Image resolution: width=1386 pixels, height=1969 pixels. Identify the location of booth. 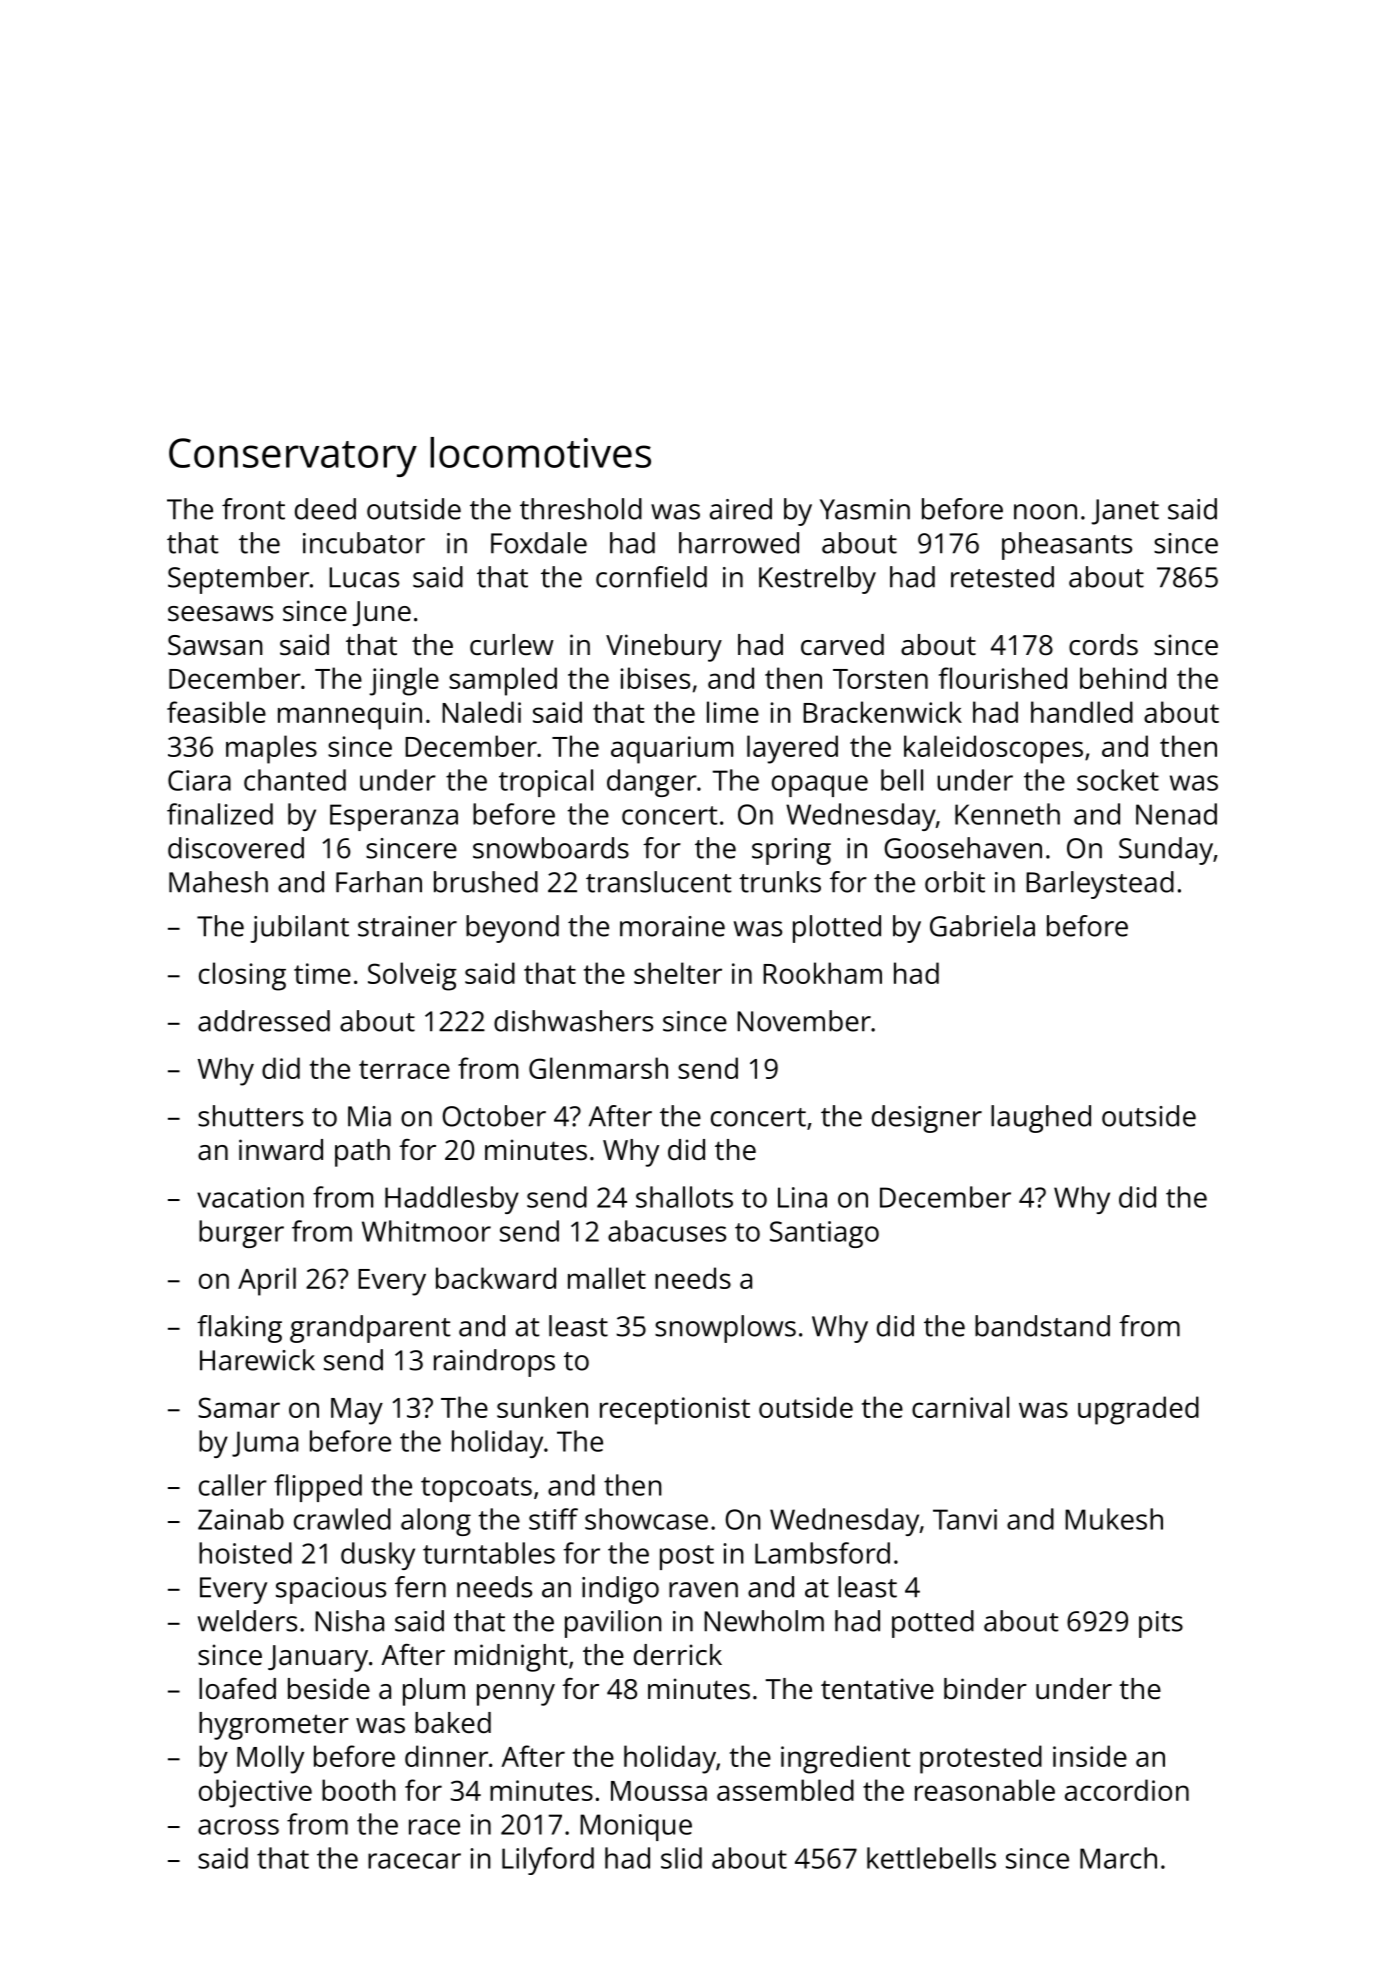
(359, 1790).
